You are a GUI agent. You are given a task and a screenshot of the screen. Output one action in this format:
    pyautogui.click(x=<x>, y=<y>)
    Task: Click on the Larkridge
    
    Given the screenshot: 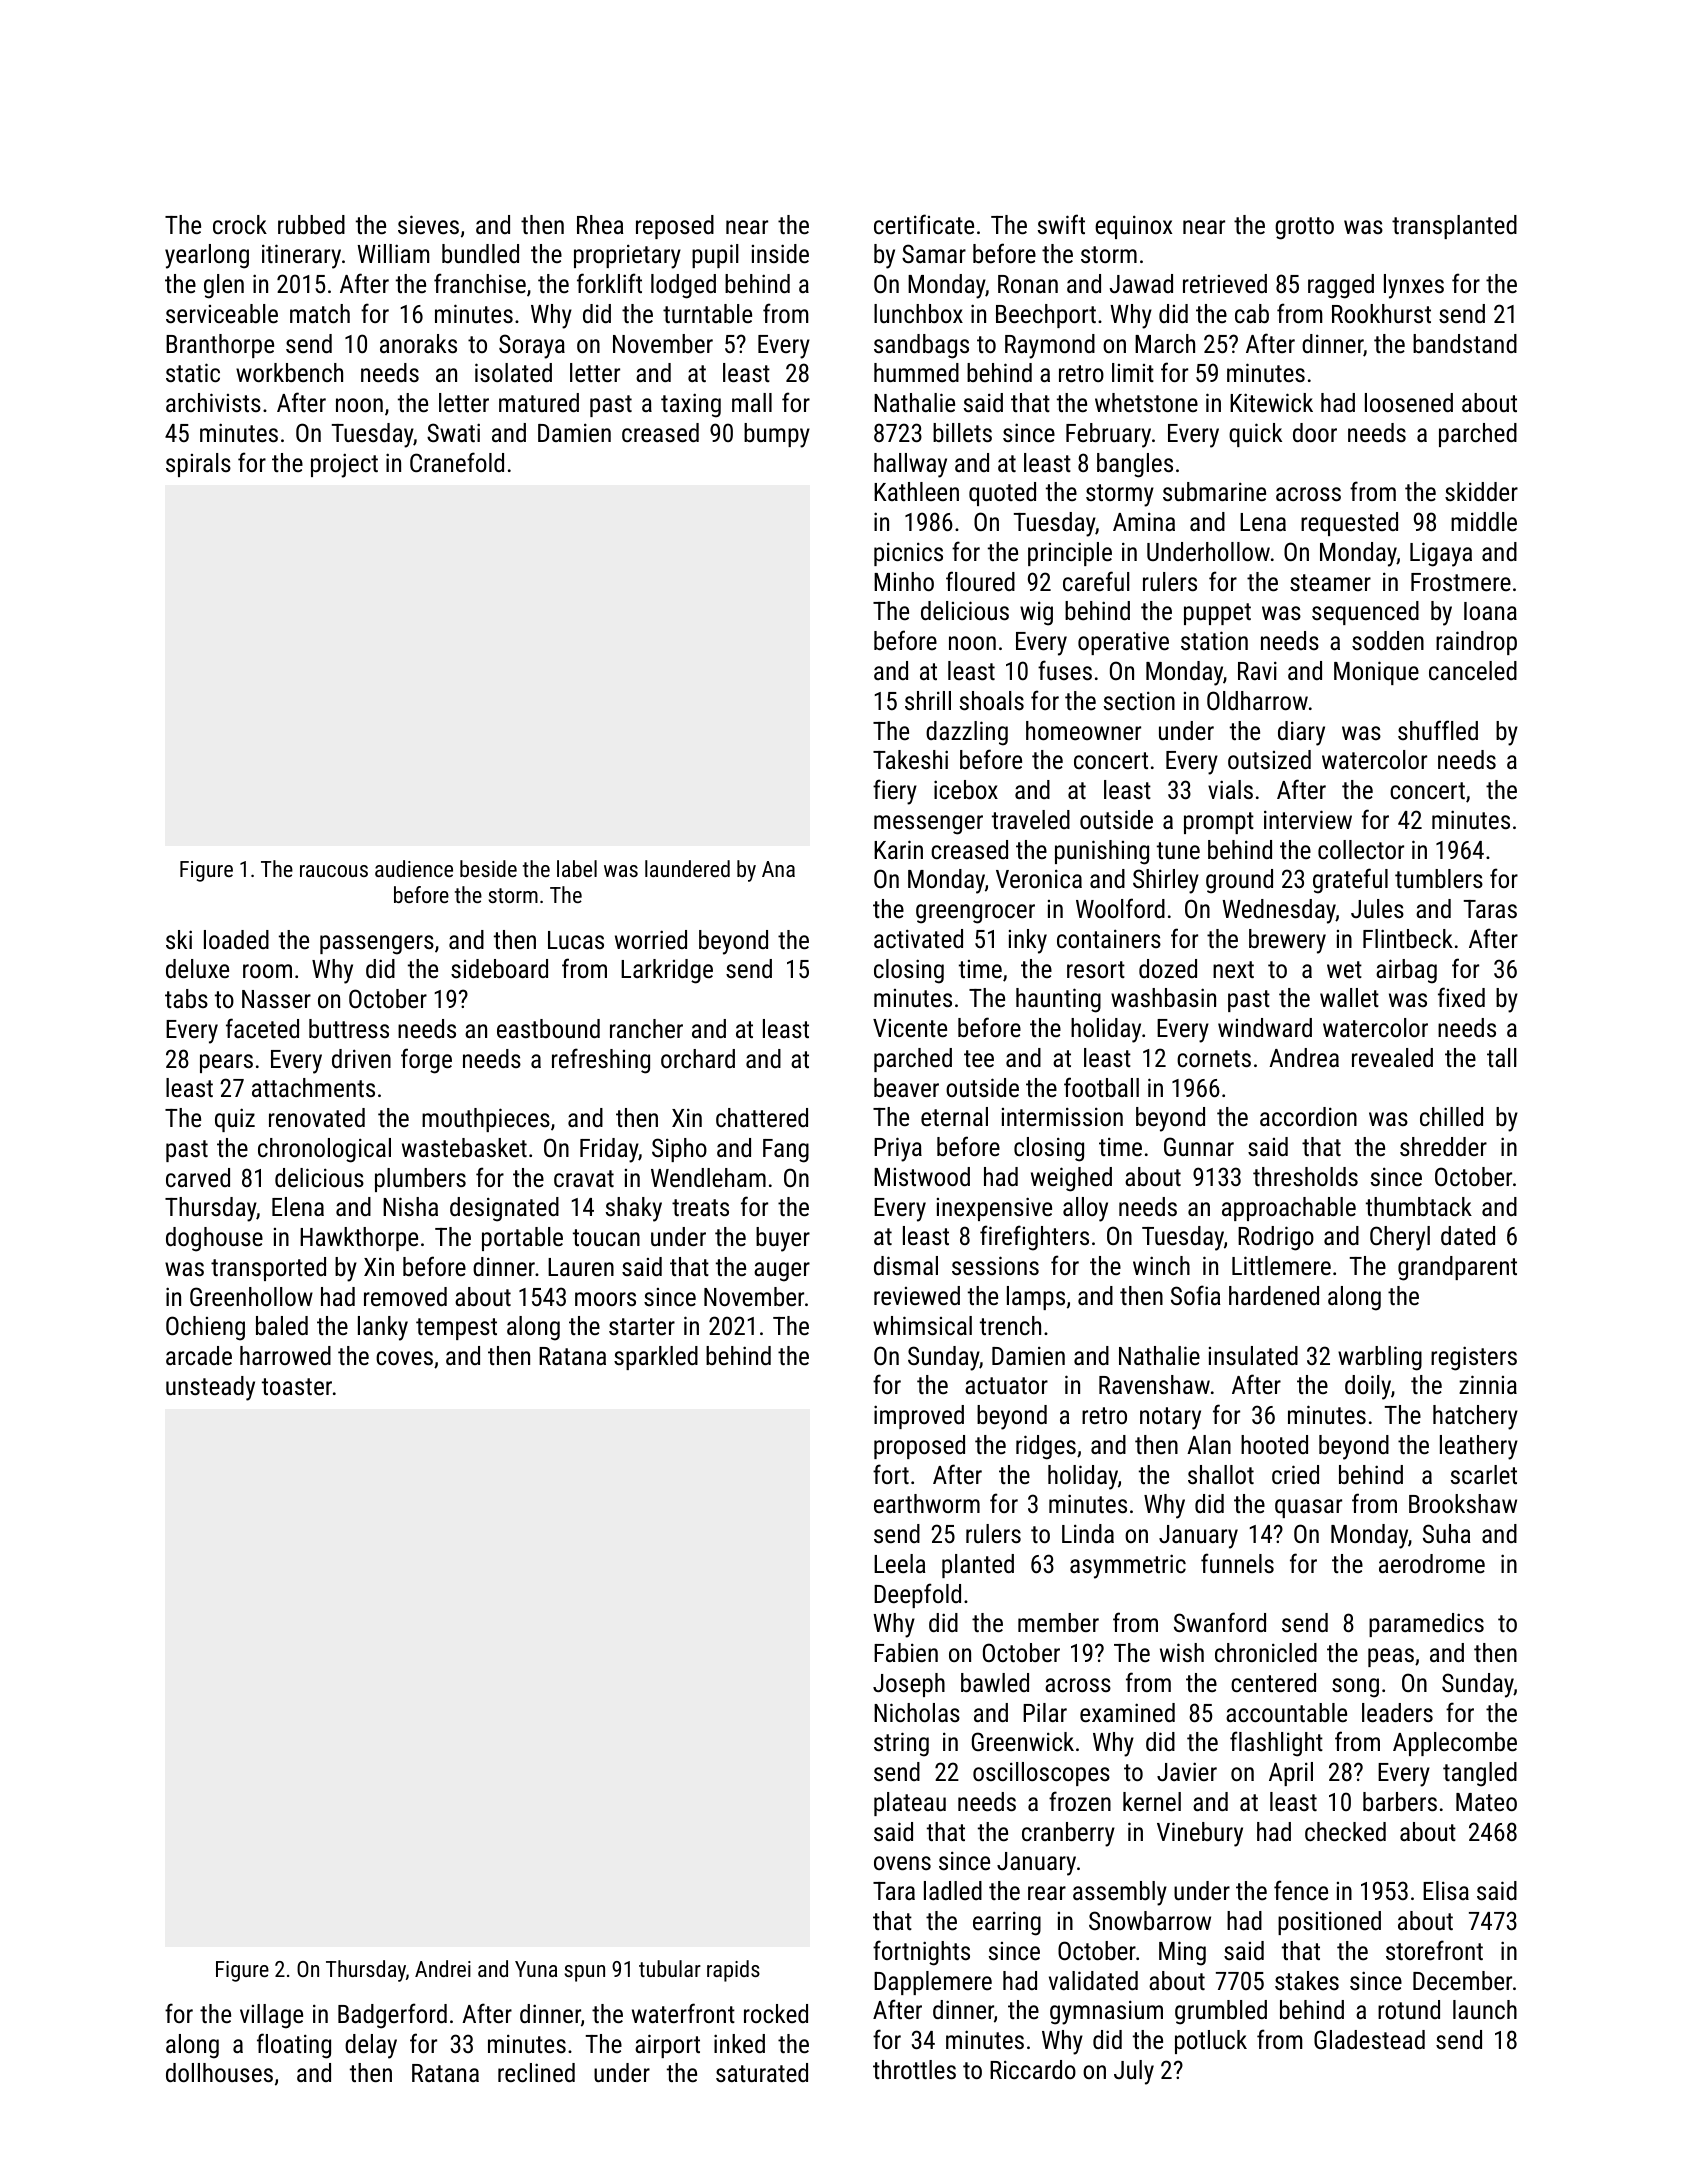 What is the action you would take?
    pyautogui.click(x=667, y=971)
